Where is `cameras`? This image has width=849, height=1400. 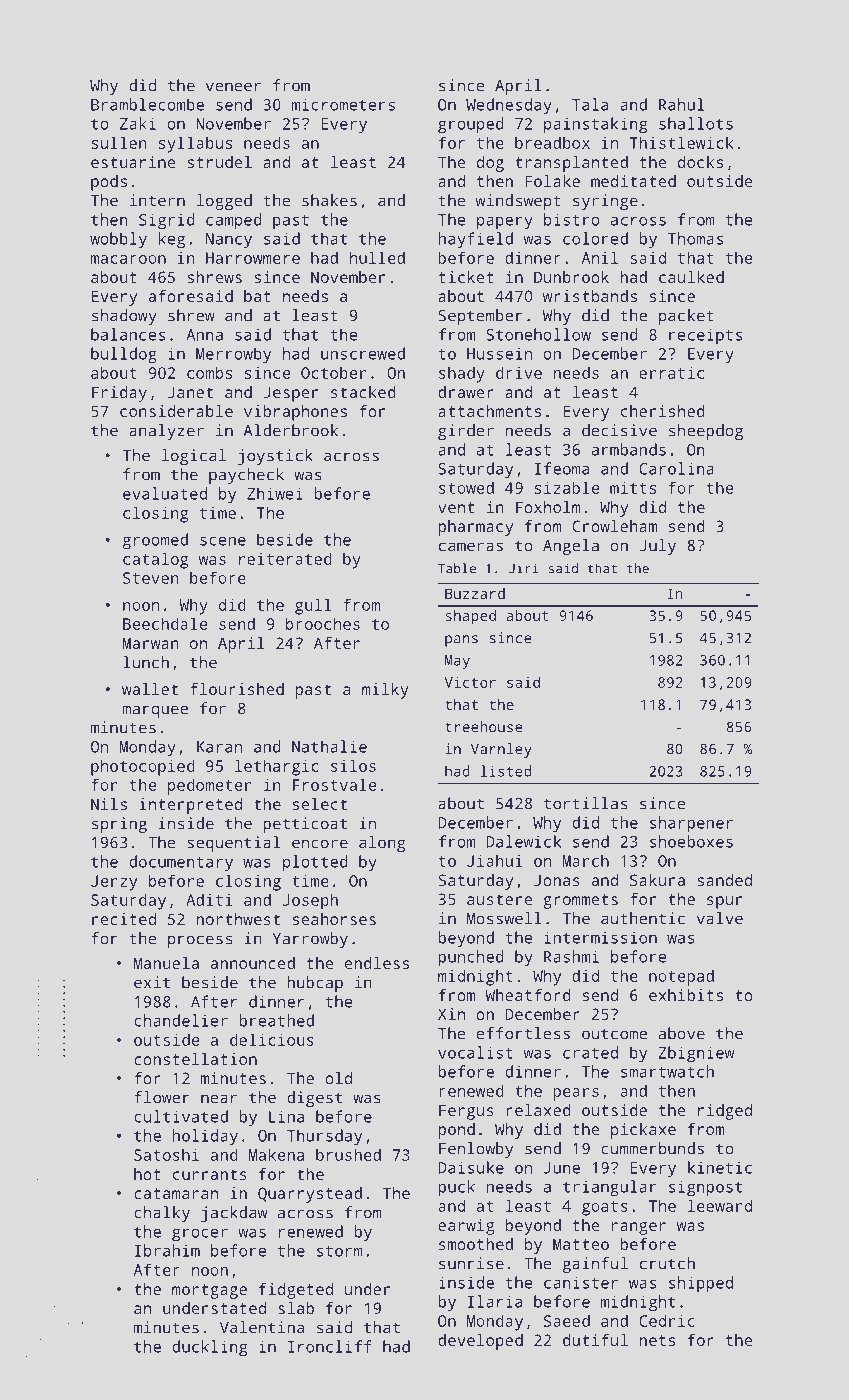 cameras is located at coordinates (471, 547).
